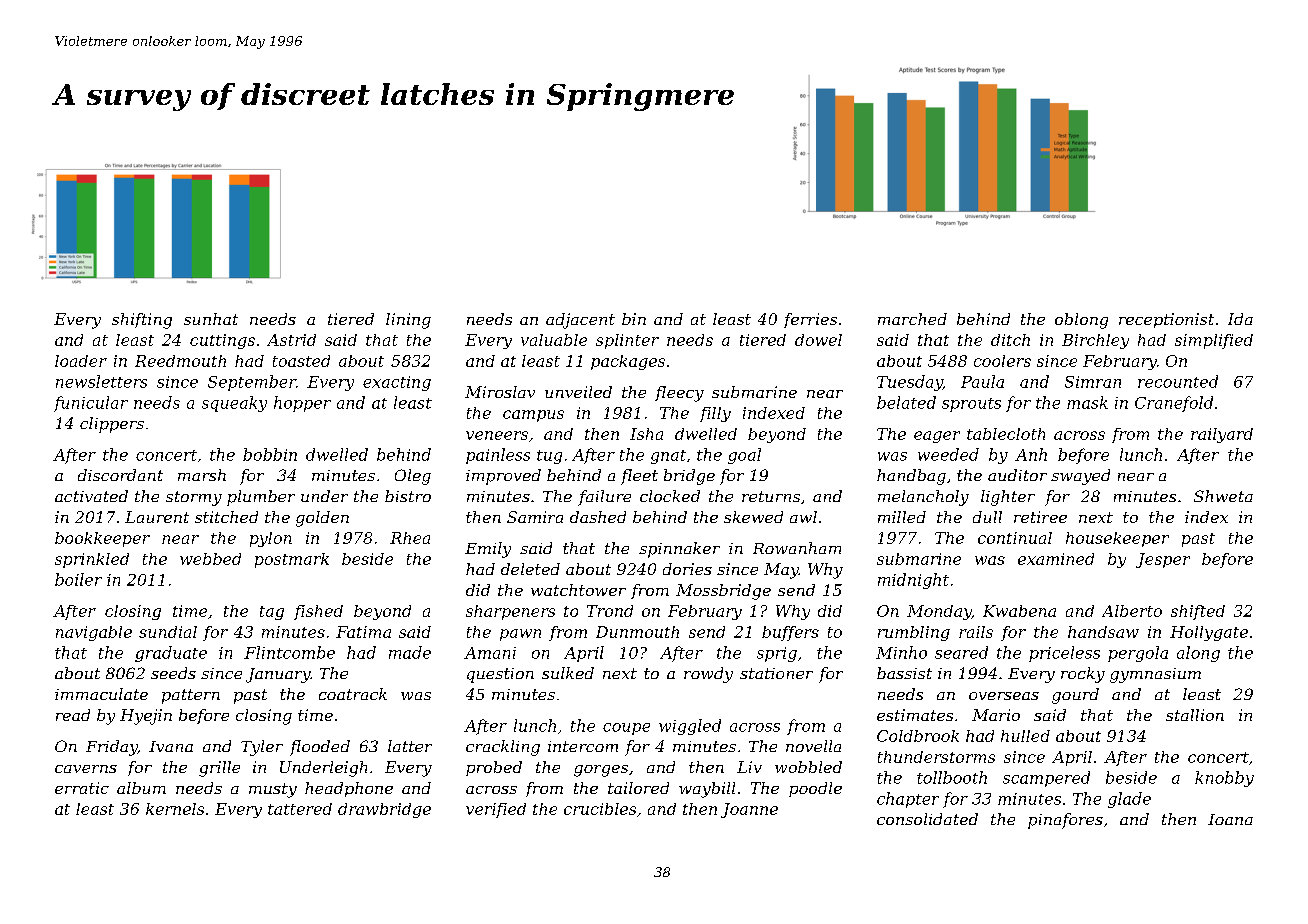  Describe the element at coordinates (271, 539) in the image. I see `pylon` at that location.
